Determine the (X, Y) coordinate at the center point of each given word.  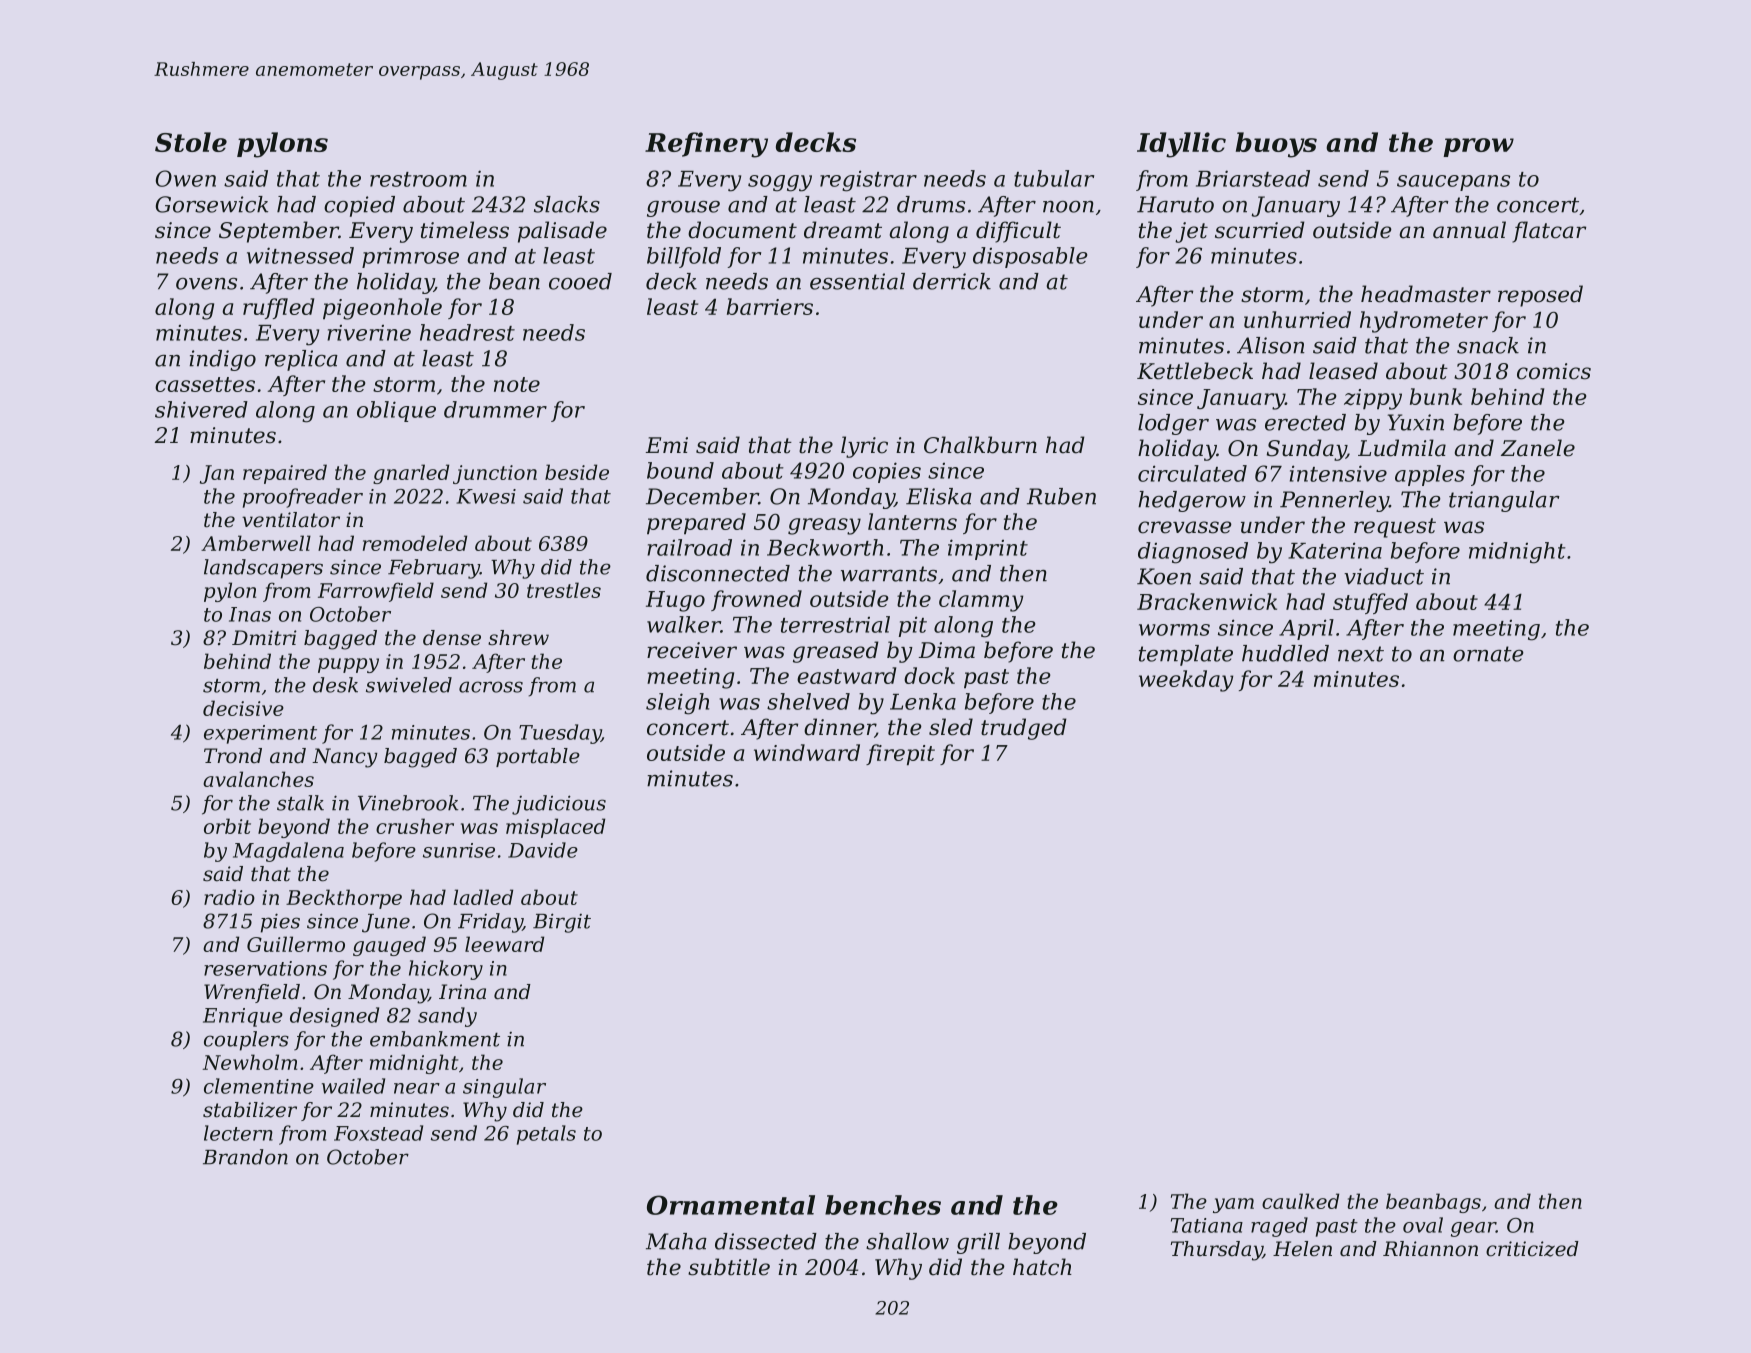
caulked (1300, 1201)
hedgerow (1192, 501)
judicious (559, 805)
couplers (246, 1041)
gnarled (411, 474)
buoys (1276, 145)
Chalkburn (980, 445)
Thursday (1217, 1251)
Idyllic (1181, 145)
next (1361, 654)
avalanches (258, 779)
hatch (1042, 1267)
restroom (418, 179)
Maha (676, 1241)
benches (883, 1205)
